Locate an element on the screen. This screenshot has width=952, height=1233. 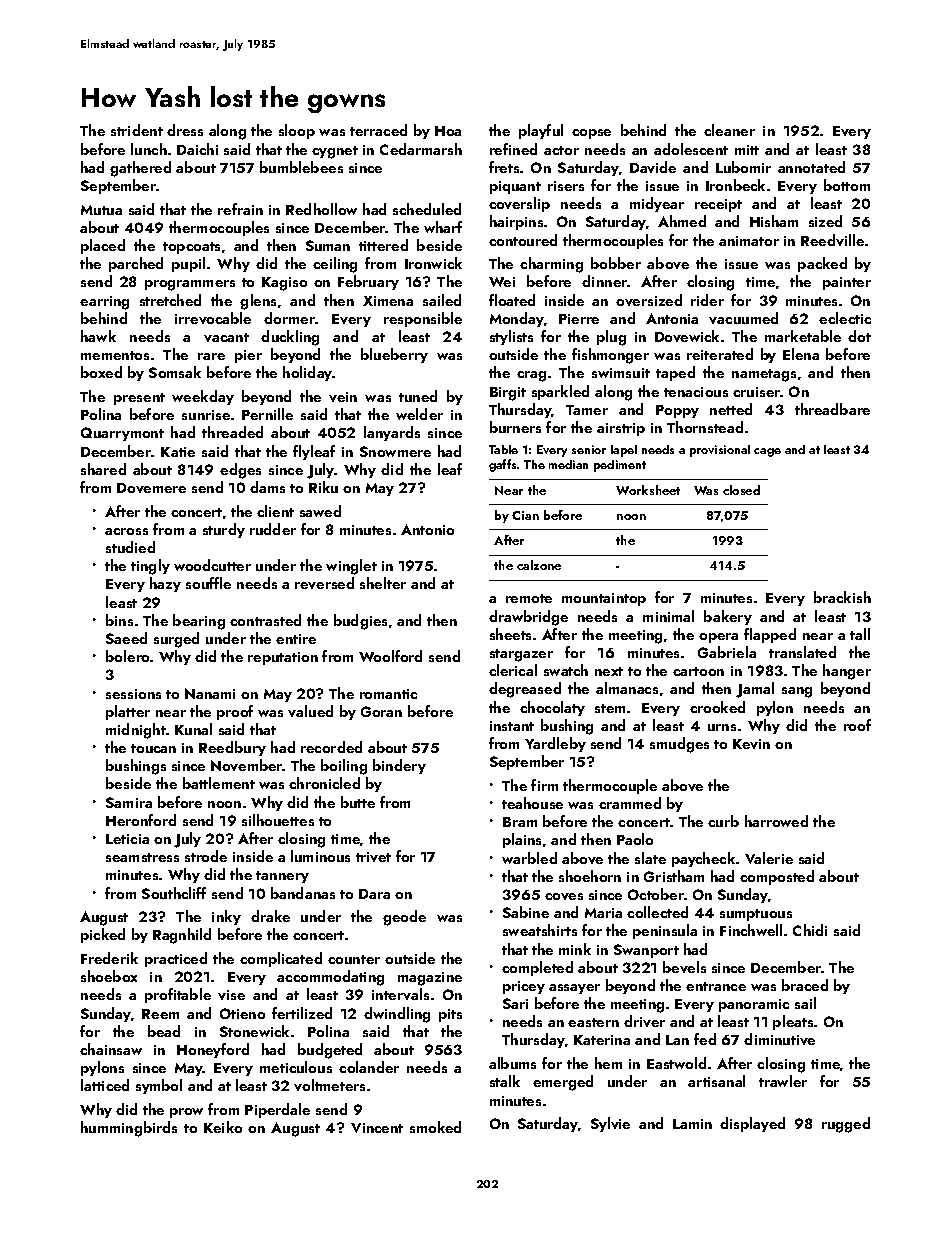
bottom is located at coordinates (847, 185).
